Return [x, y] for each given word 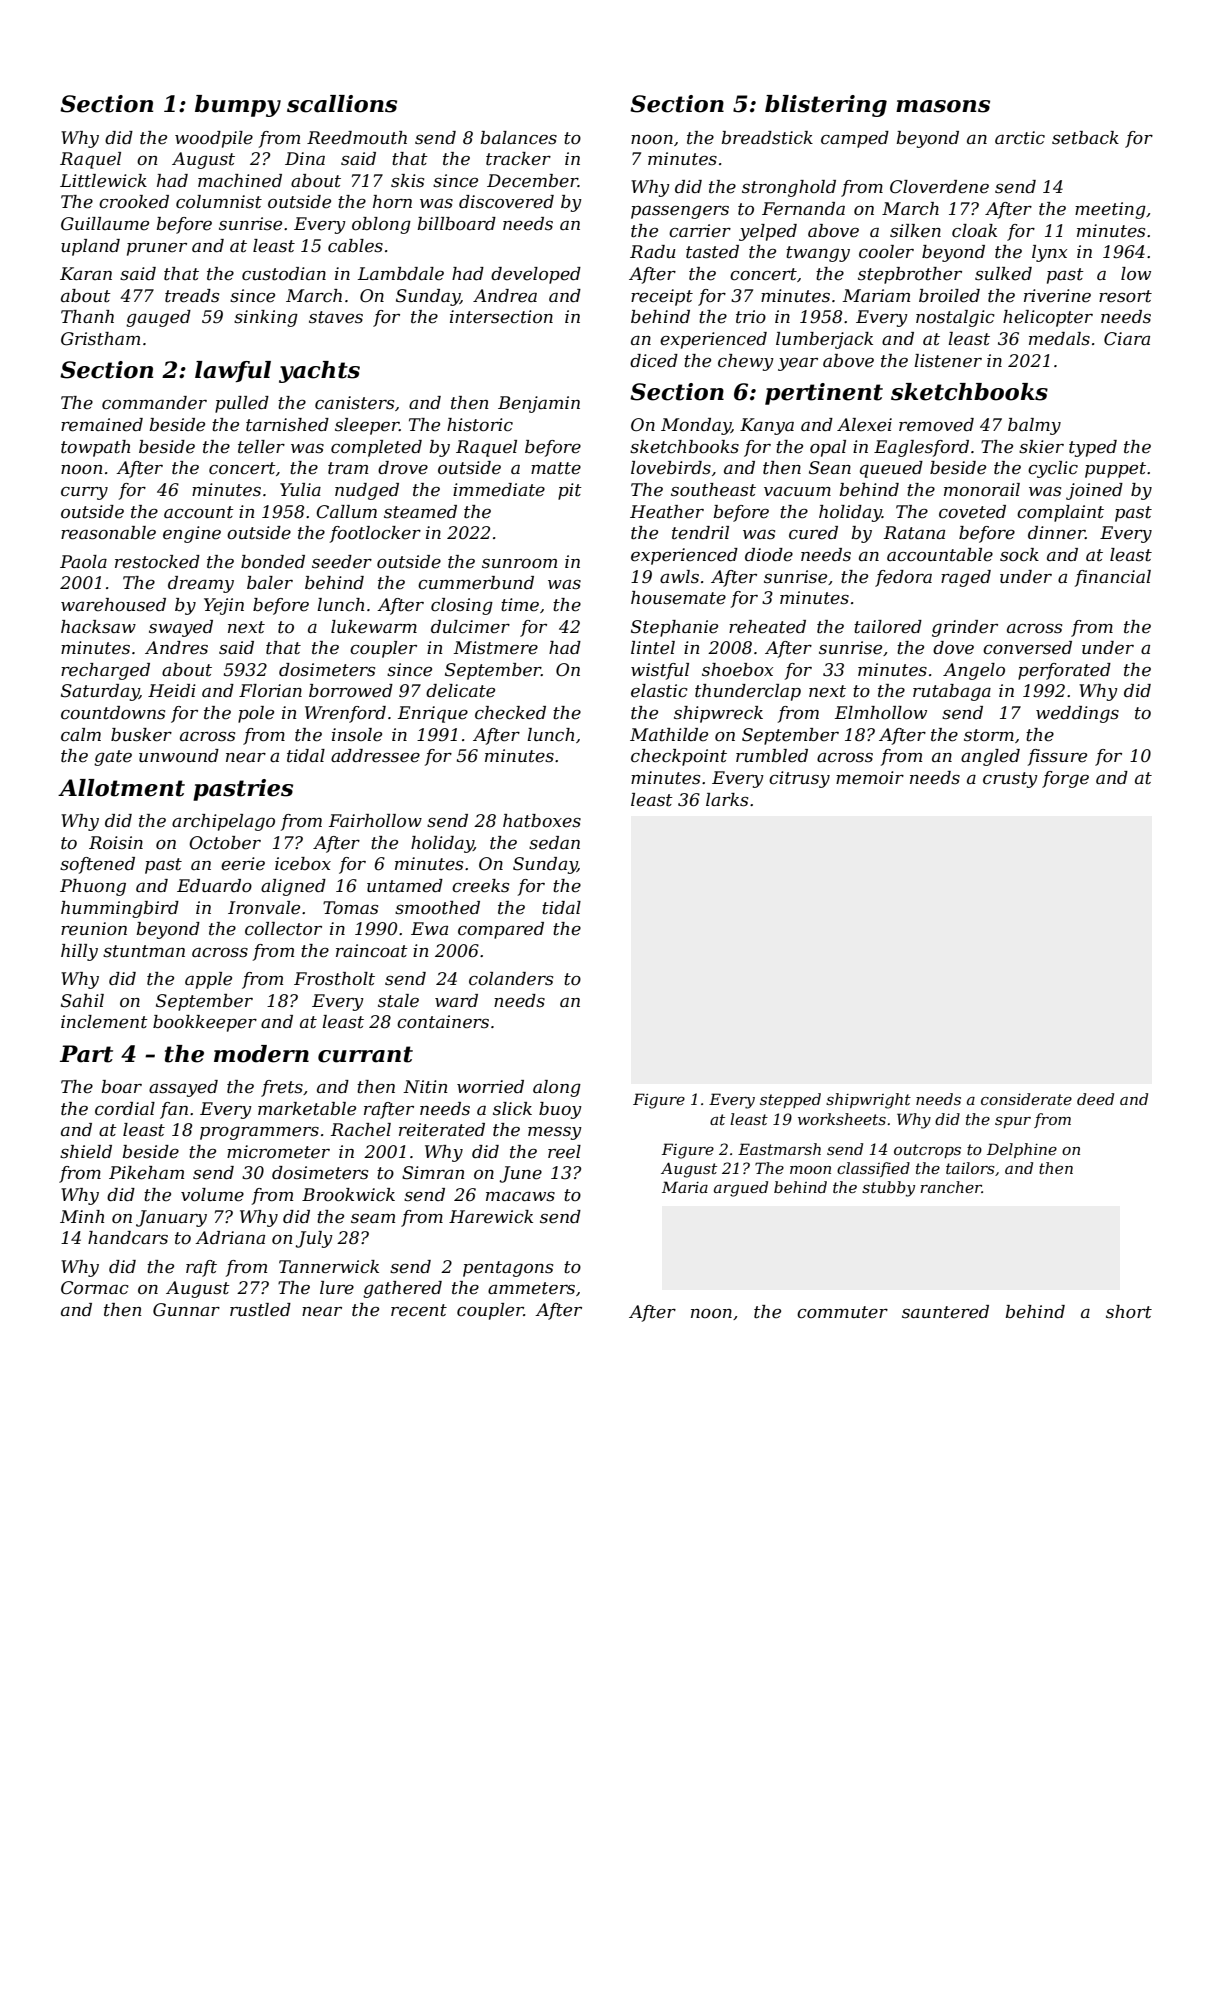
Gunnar [186, 1310]
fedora [903, 578]
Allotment [121, 788]
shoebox [737, 670]
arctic [1020, 138]
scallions [342, 104]
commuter [842, 1312]
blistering [826, 106]
